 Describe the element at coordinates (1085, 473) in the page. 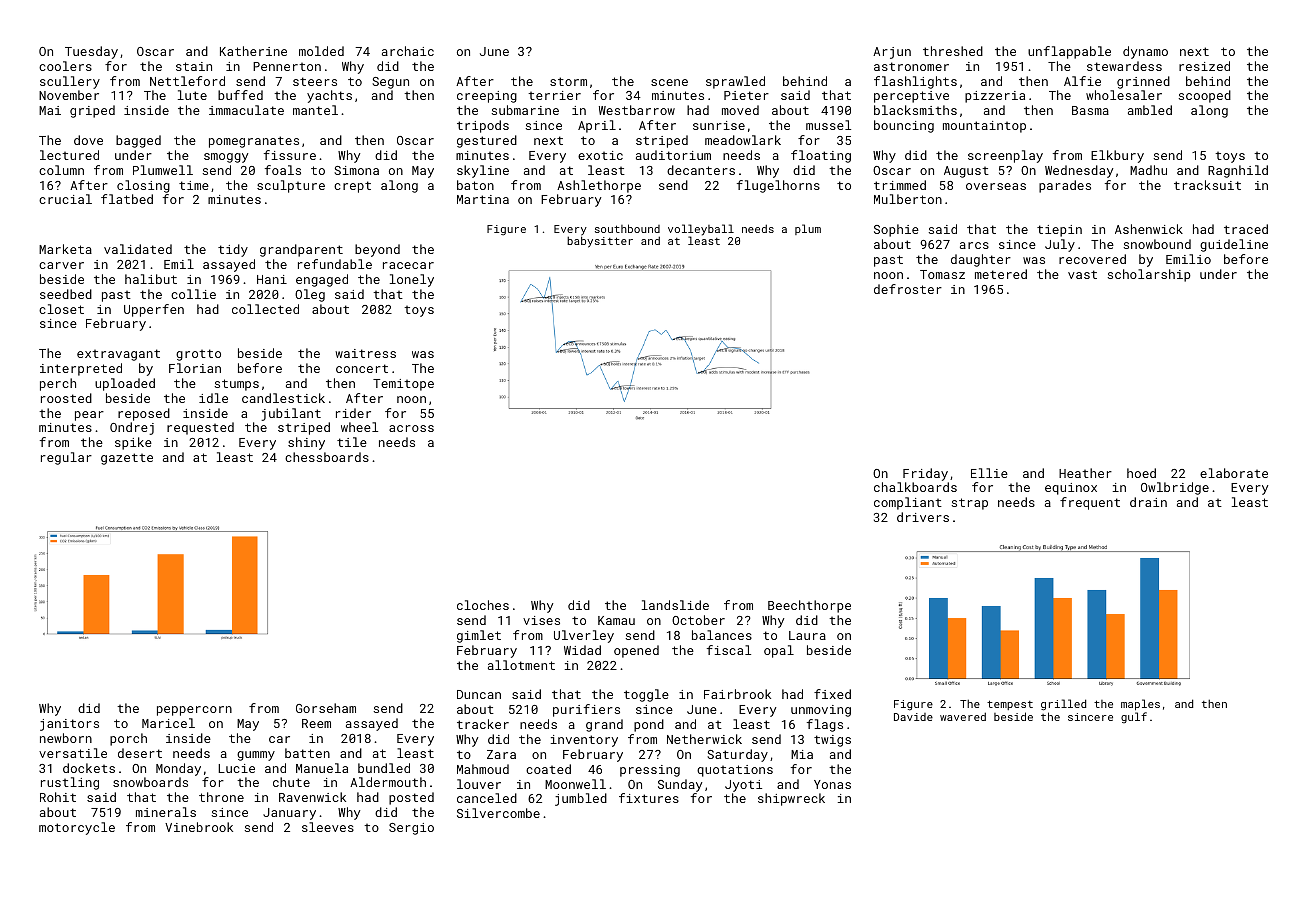

I see `Heather` at that location.
